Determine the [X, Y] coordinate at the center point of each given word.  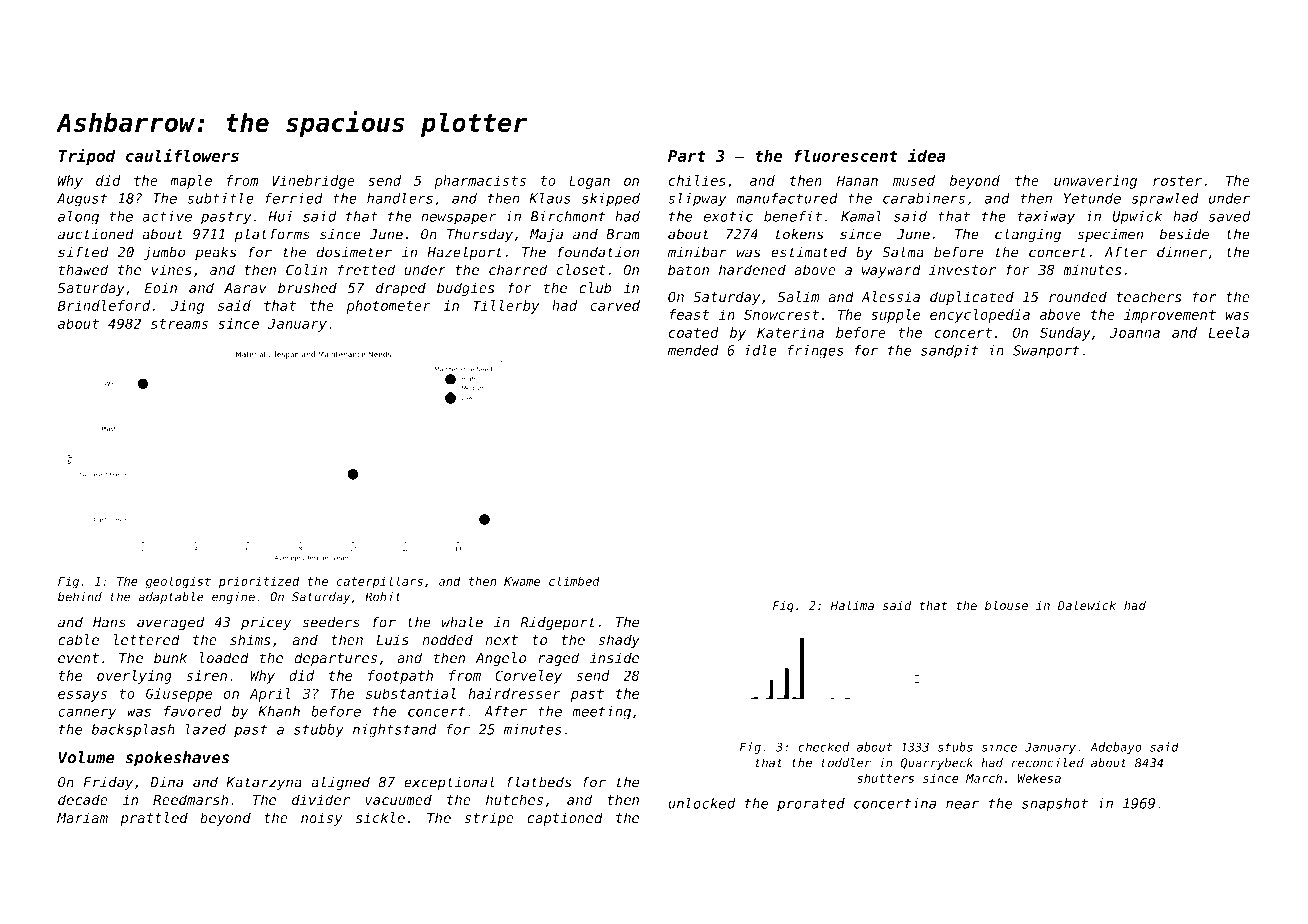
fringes [815, 352]
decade [83, 800]
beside [1184, 234]
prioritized [259, 582]
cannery [87, 714]
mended [693, 350]
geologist [178, 582]
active [167, 216]
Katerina [790, 332]
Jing [187, 307]
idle [760, 350]
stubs [955, 747]
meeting [601, 713]
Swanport [1046, 352]
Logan [589, 182]
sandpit [950, 352]
